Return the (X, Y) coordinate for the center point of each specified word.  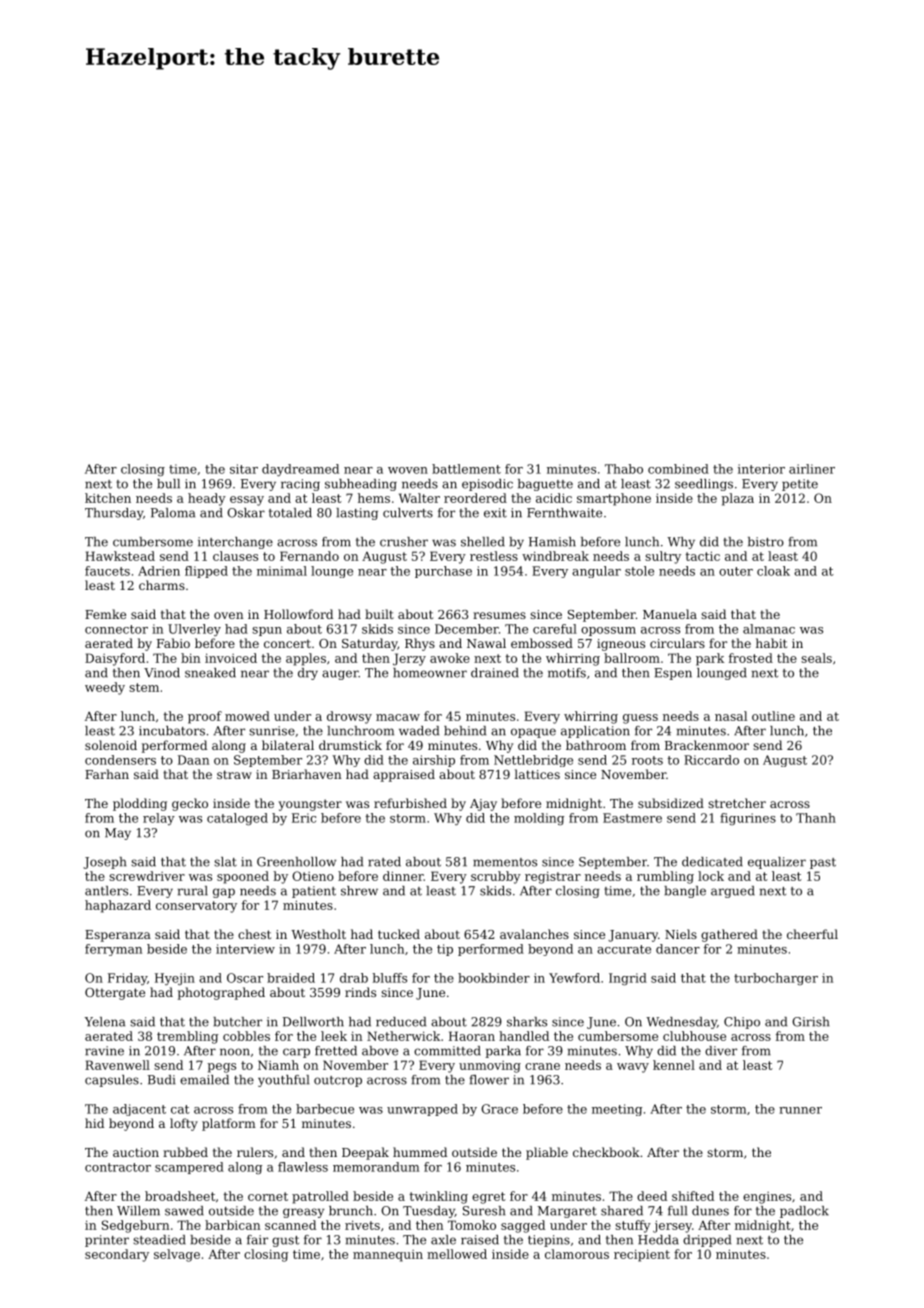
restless (494, 556)
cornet (268, 1196)
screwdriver (147, 876)
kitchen (108, 498)
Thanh (816, 818)
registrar (553, 877)
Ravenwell (117, 1065)
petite (800, 485)
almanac (769, 629)
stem (144, 687)
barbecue (325, 1109)
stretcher (737, 803)
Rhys (420, 644)
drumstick (350, 745)
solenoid (111, 745)
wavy (633, 1068)
